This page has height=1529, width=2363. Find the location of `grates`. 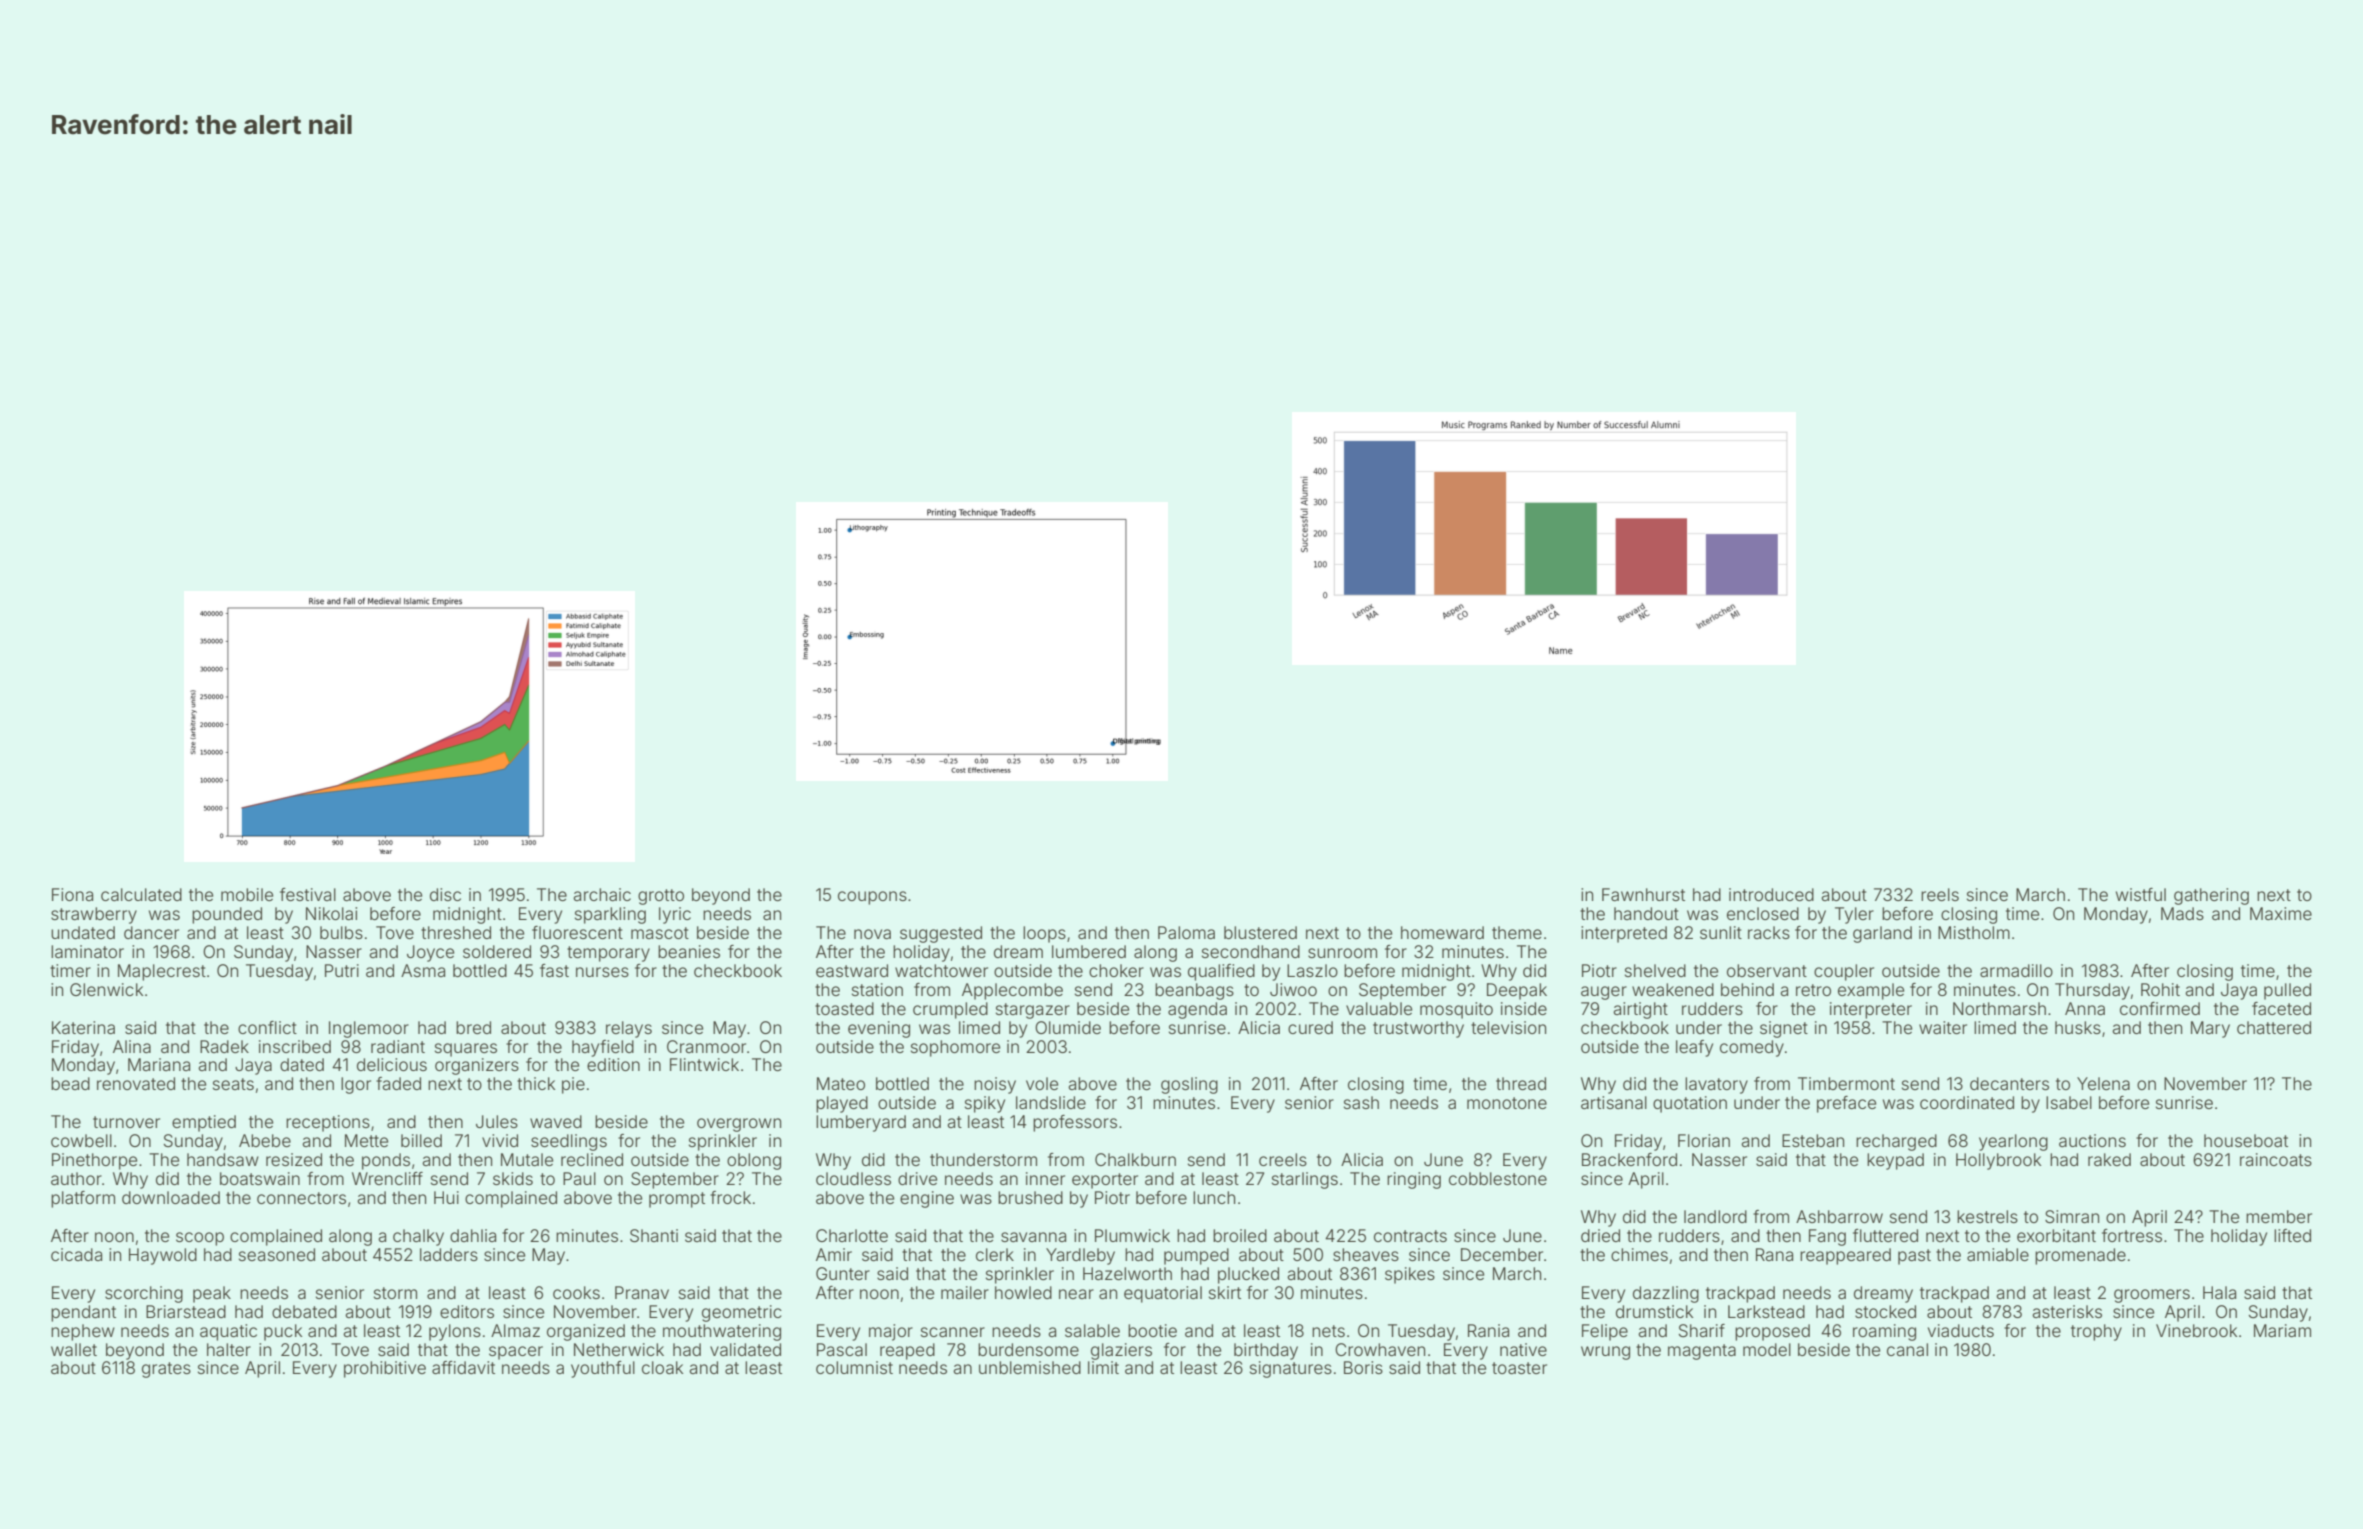

grates is located at coordinates (166, 1370).
